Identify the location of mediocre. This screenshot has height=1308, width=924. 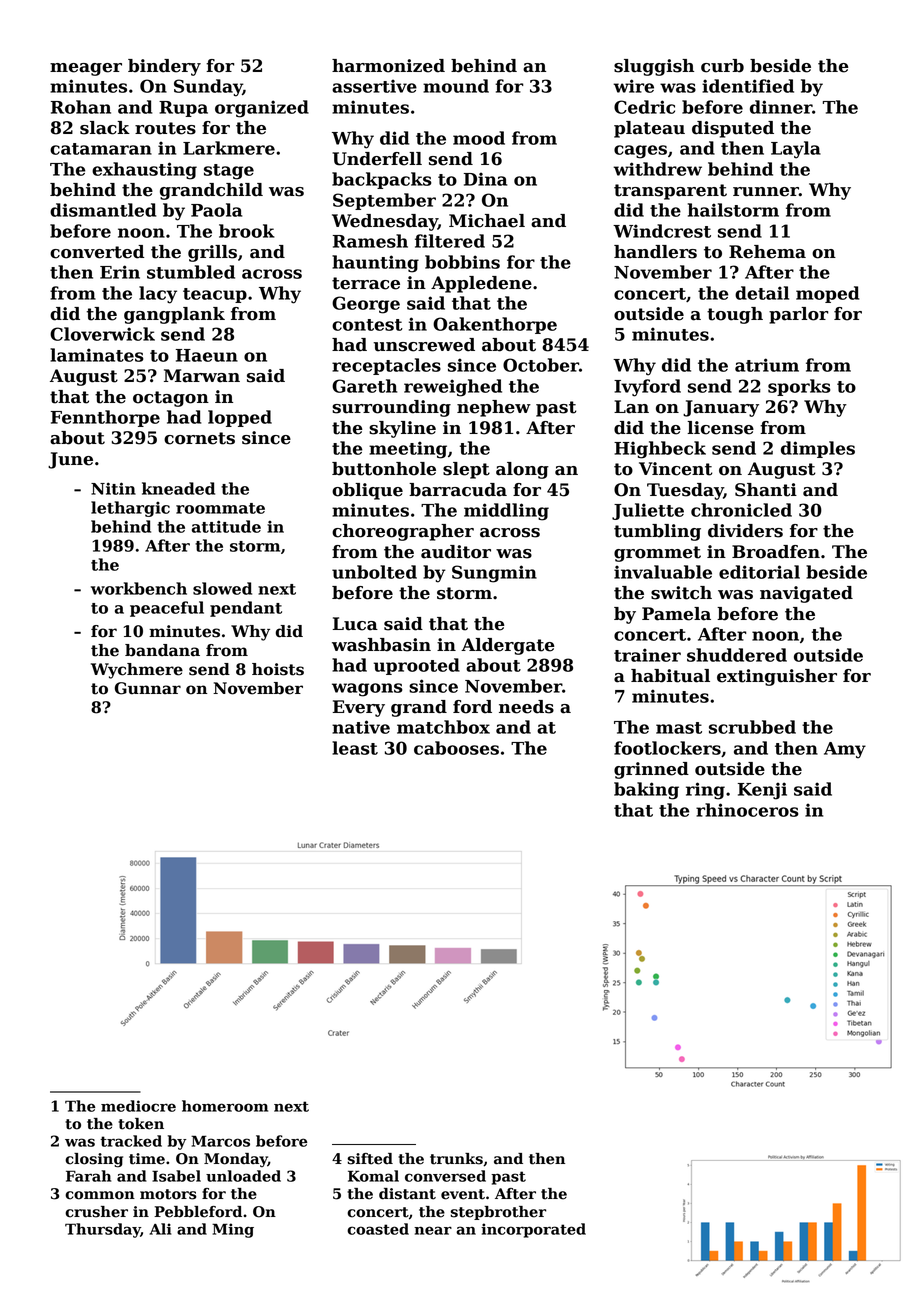
(138, 1106).
